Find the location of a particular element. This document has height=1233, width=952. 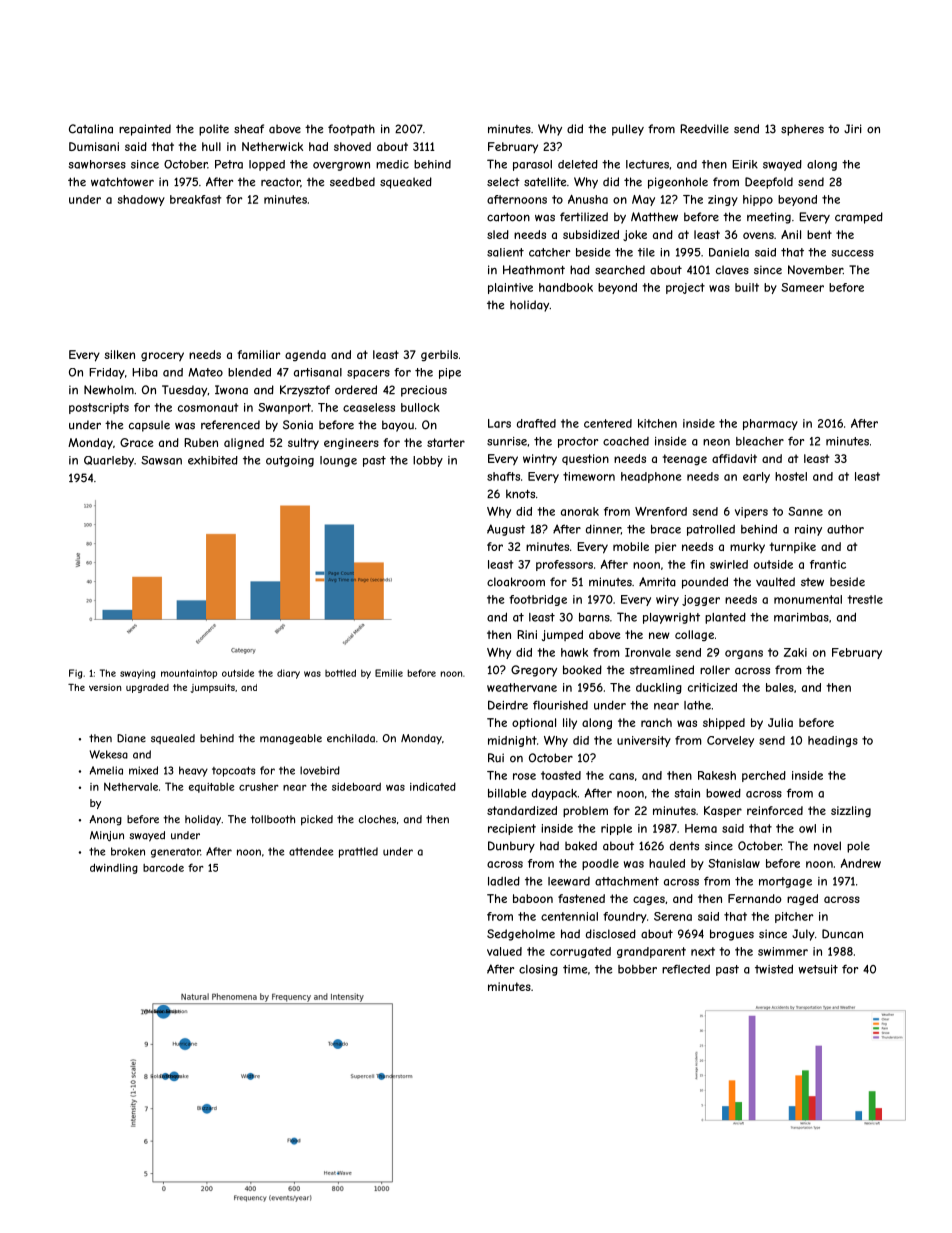

postscripts is located at coordinates (99, 408).
